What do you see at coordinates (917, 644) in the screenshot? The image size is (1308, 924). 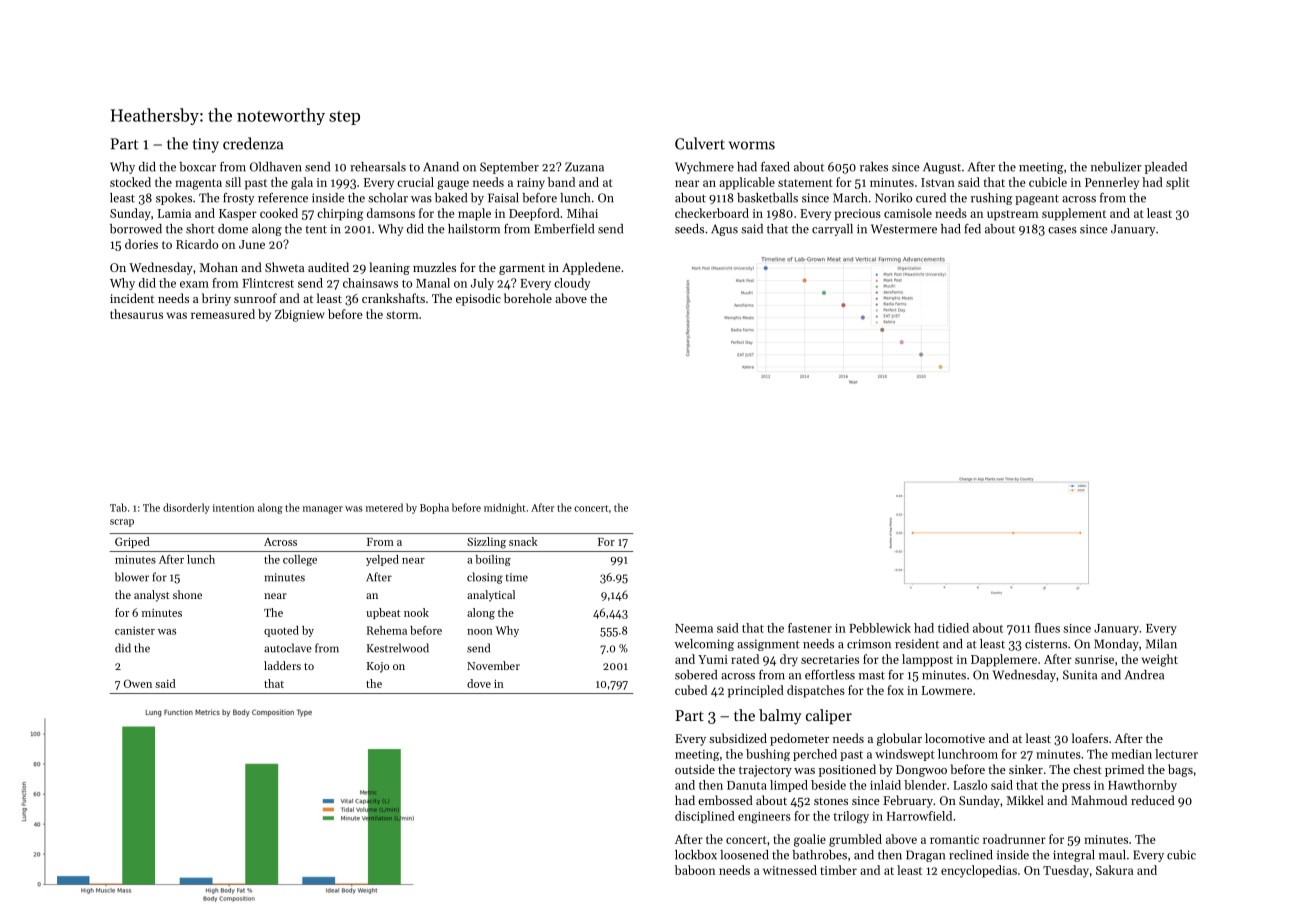 I see `resident` at bounding box center [917, 644].
